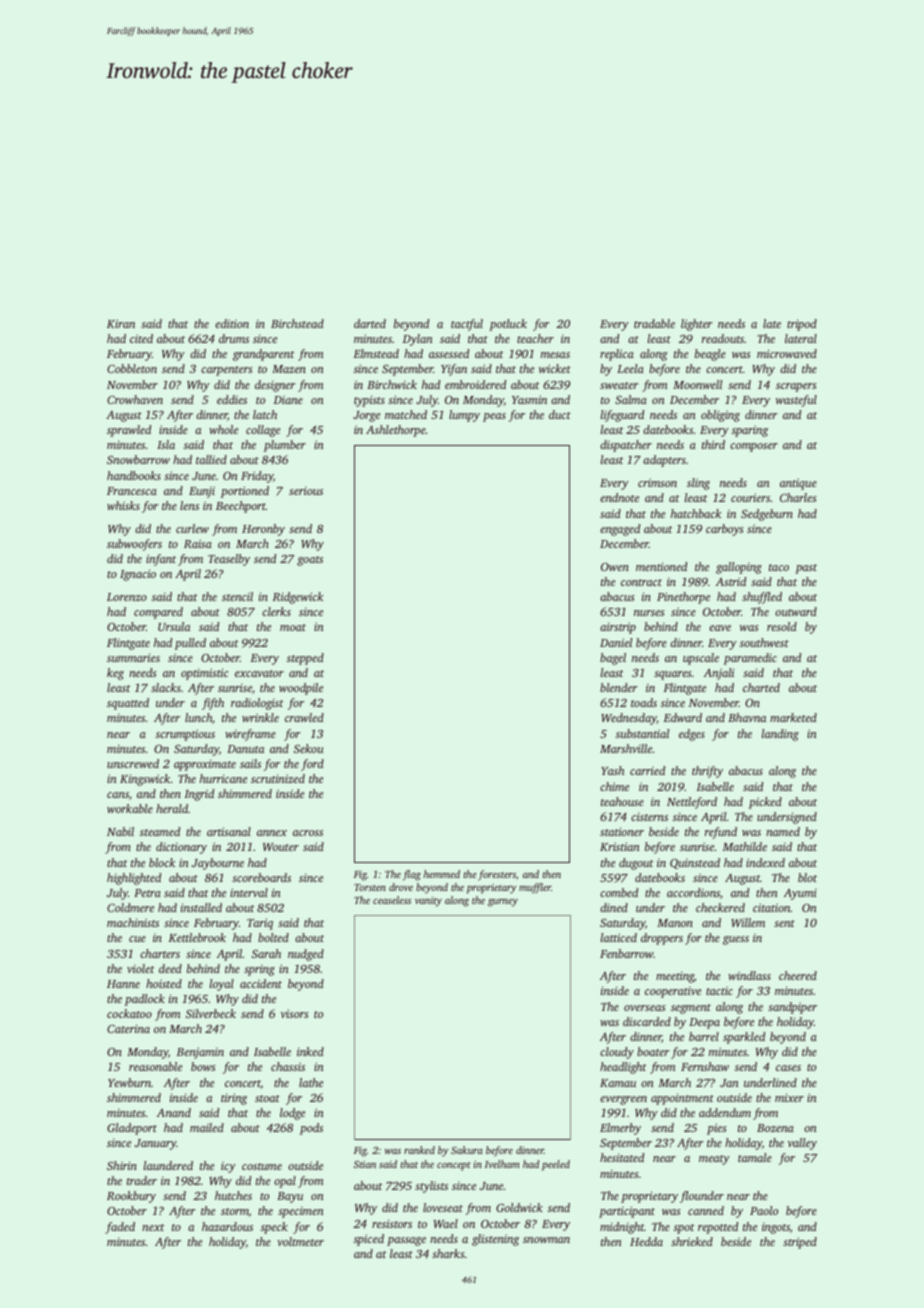 The image size is (924, 1308). Describe the element at coordinates (503, 903) in the page. I see `gurney` at that location.
